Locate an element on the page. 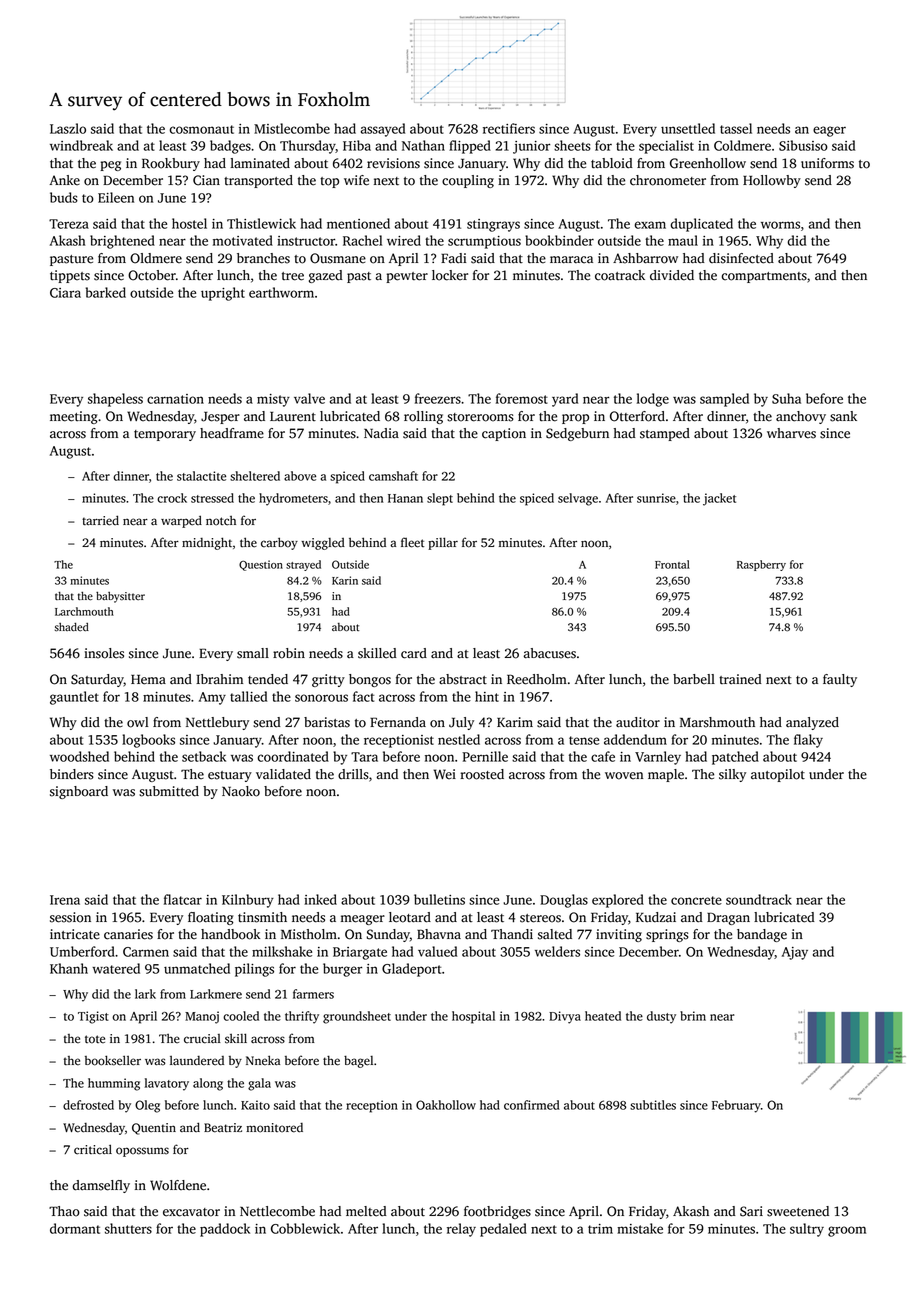 The image size is (924, 1308). rectifiers is located at coordinates (509, 128).
